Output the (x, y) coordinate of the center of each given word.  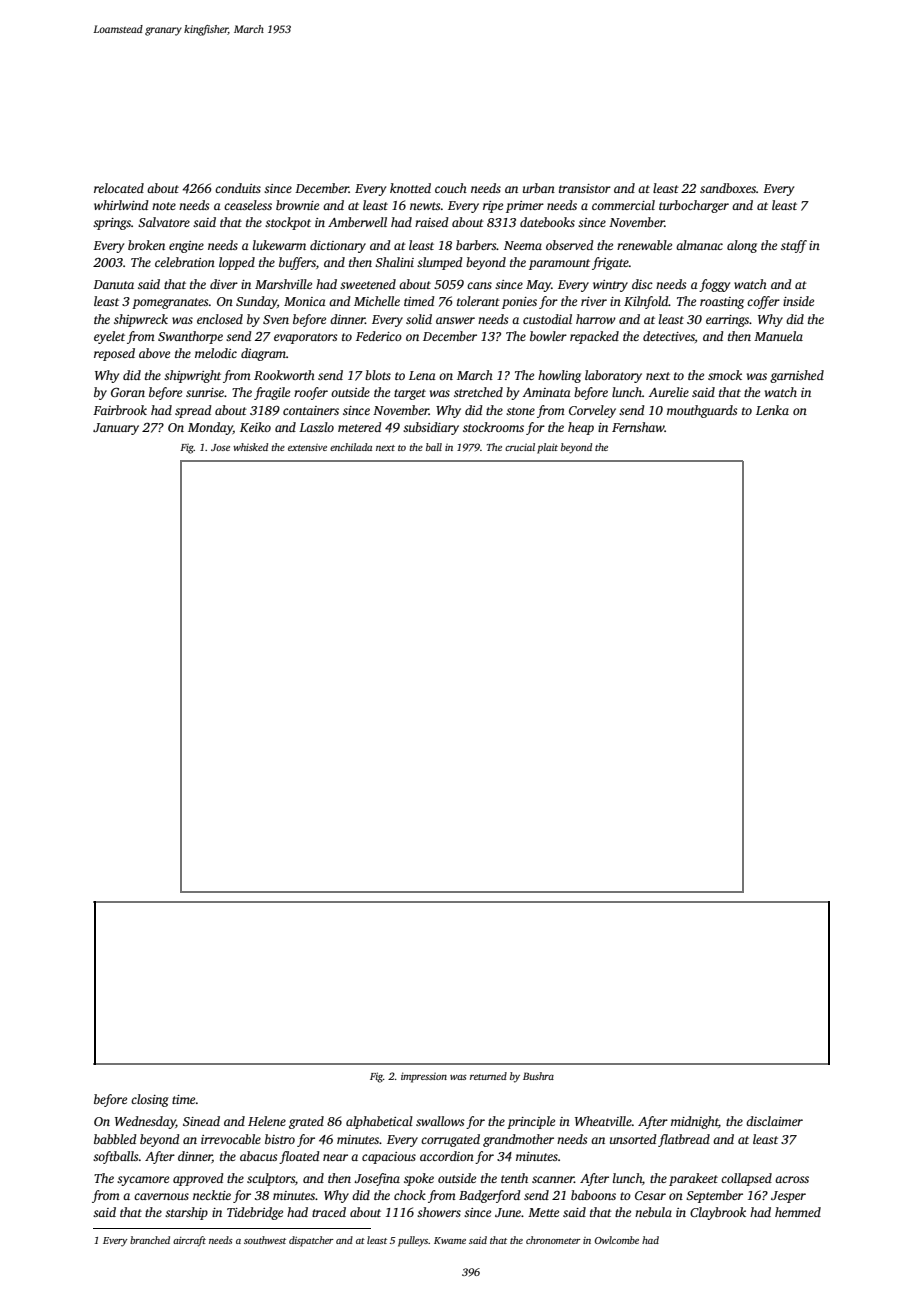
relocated (119, 188)
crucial (520, 447)
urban (539, 188)
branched (150, 1240)
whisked (250, 447)
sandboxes (728, 188)
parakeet (693, 1179)
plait (547, 448)
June (508, 1212)
